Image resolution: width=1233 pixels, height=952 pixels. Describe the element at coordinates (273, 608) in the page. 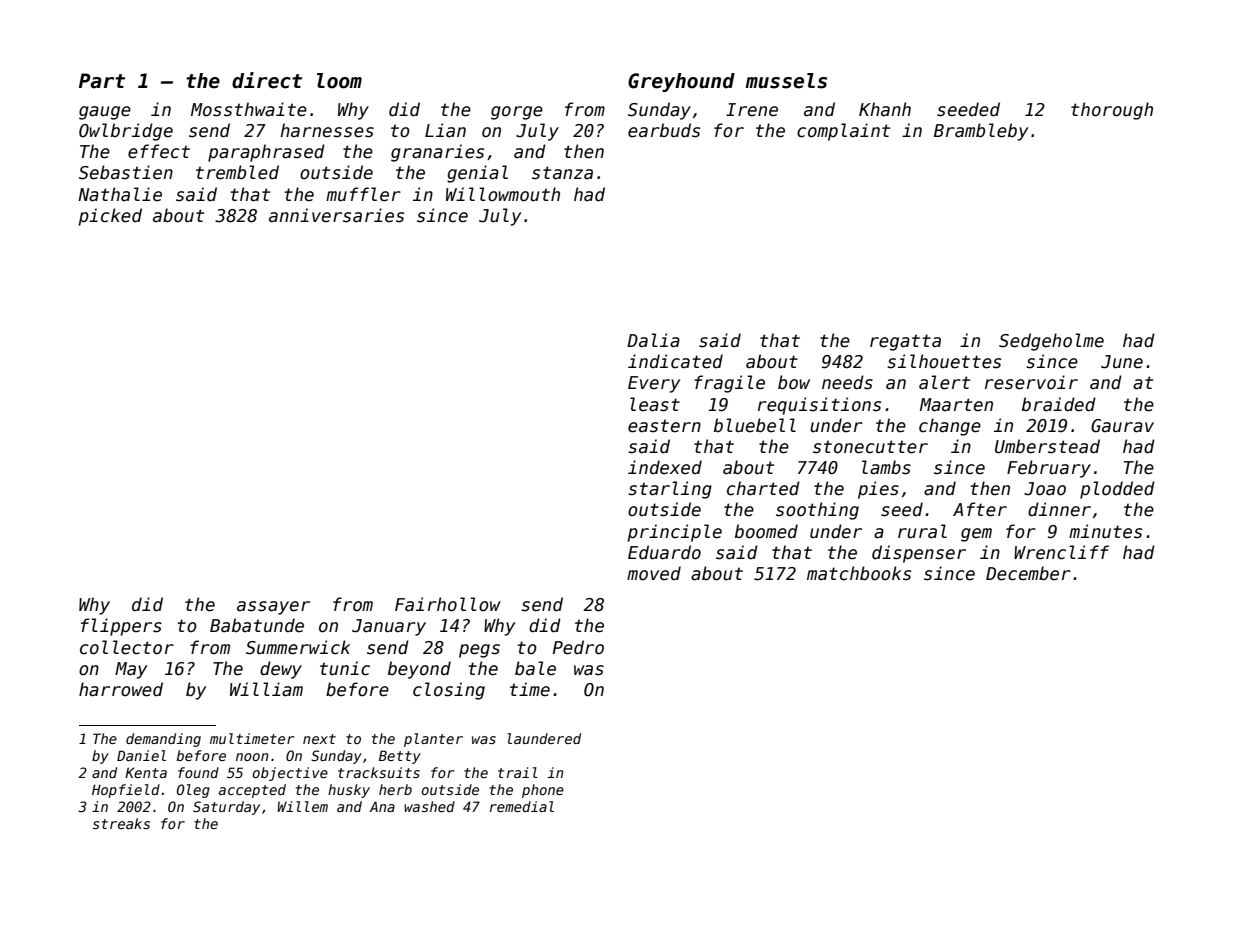

I see `assayer` at that location.
